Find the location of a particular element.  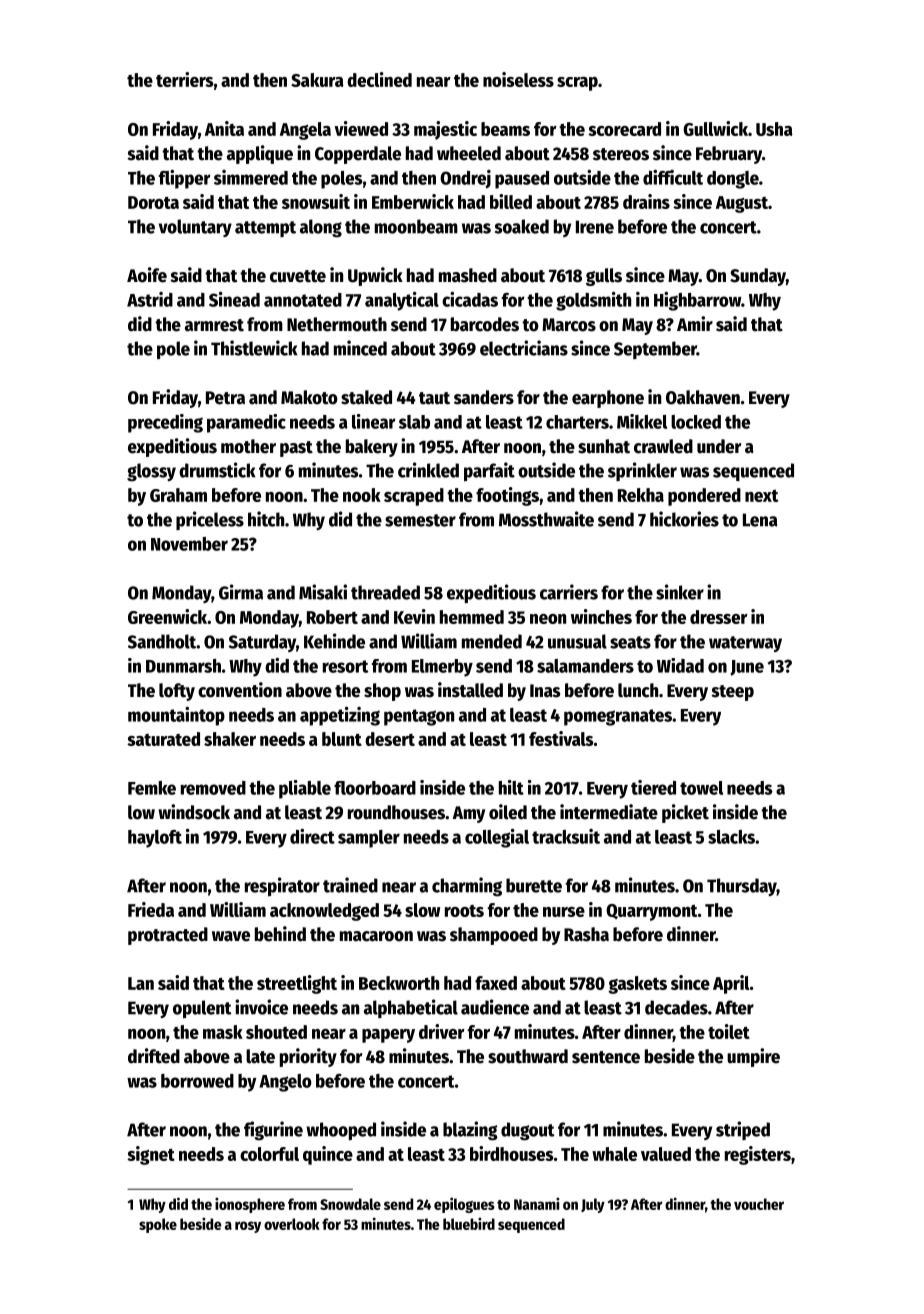

Usha is located at coordinates (774, 129).
